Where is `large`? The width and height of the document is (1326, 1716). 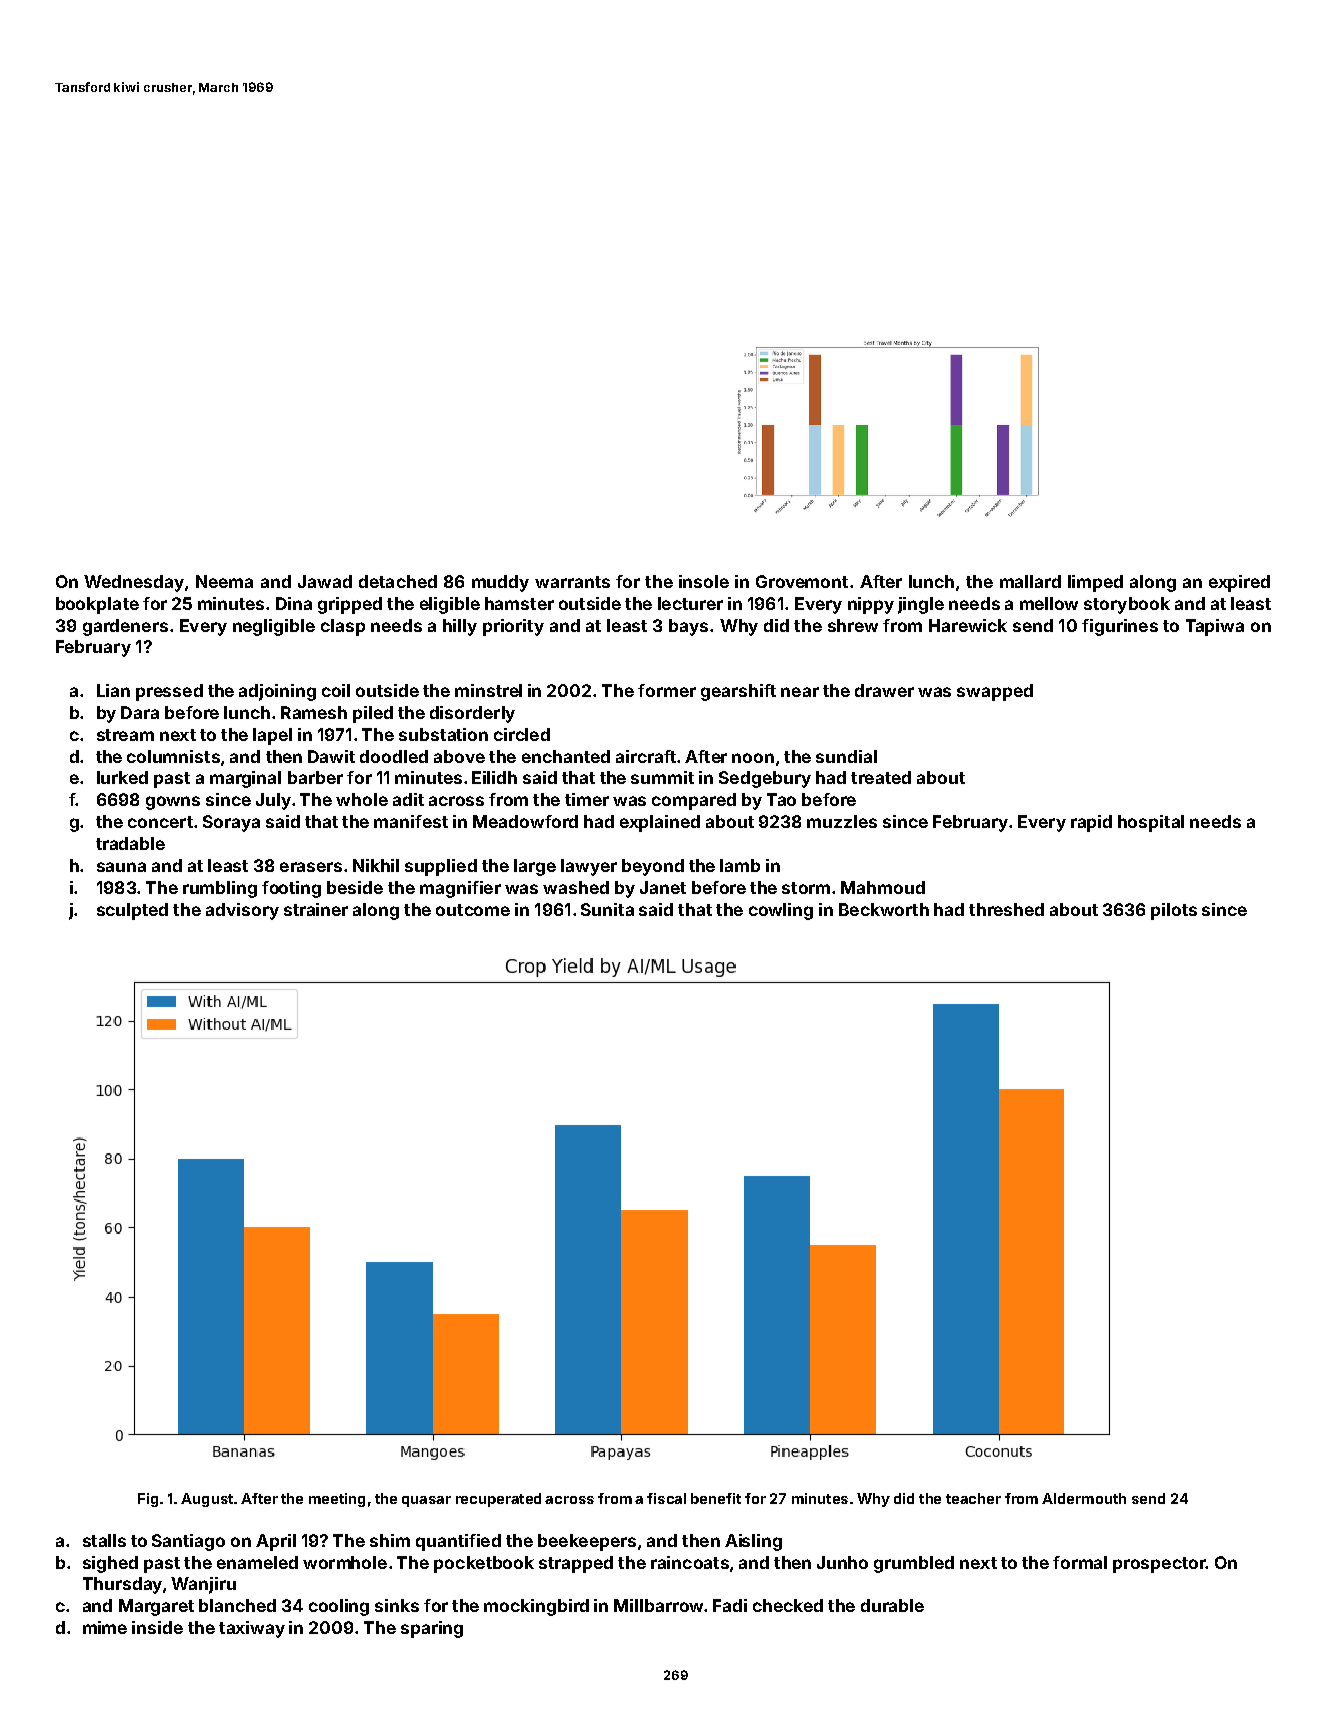 large is located at coordinates (535, 867).
